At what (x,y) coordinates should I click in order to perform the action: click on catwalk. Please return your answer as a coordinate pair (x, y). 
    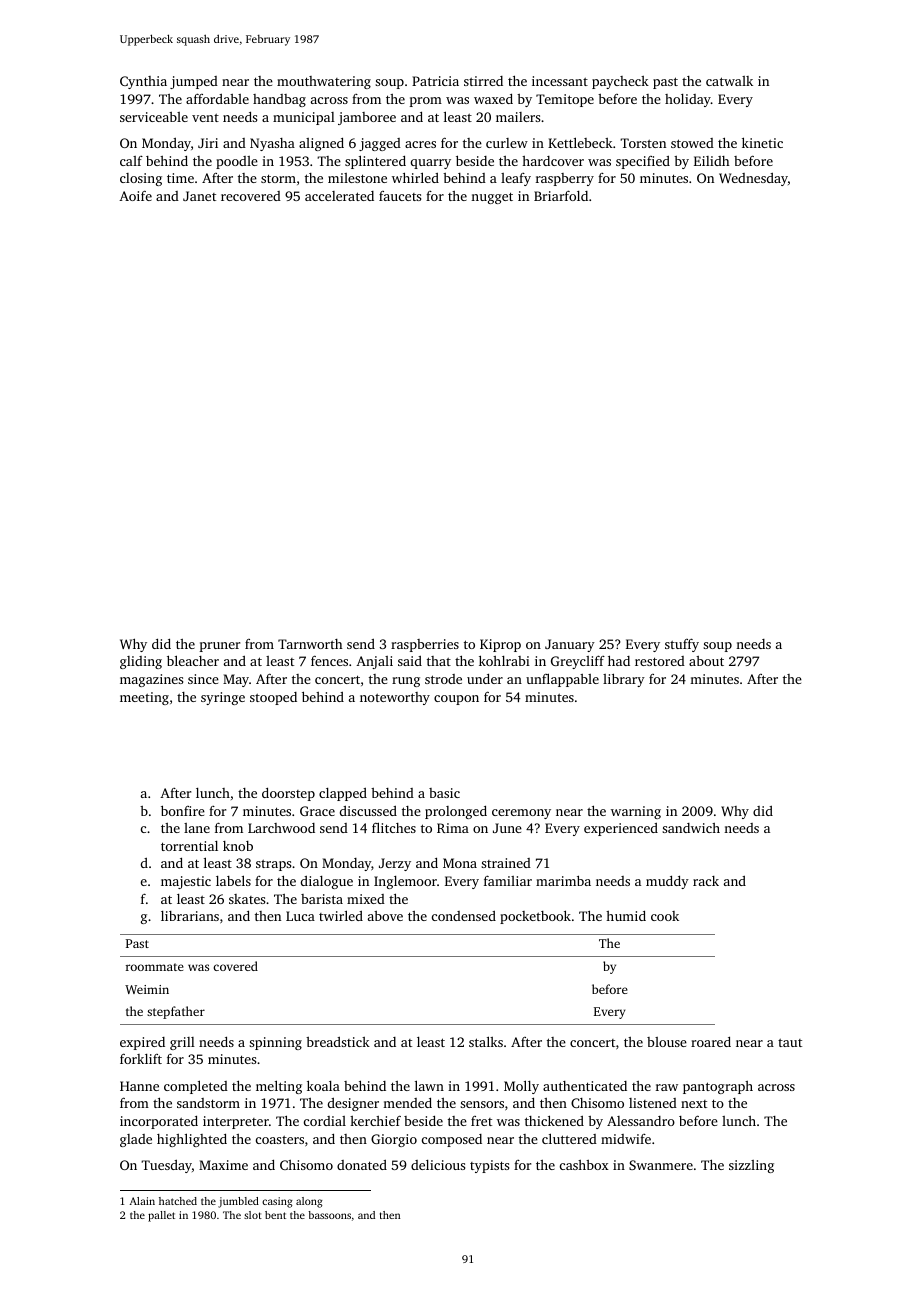
    Looking at the image, I should click on (729, 81).
